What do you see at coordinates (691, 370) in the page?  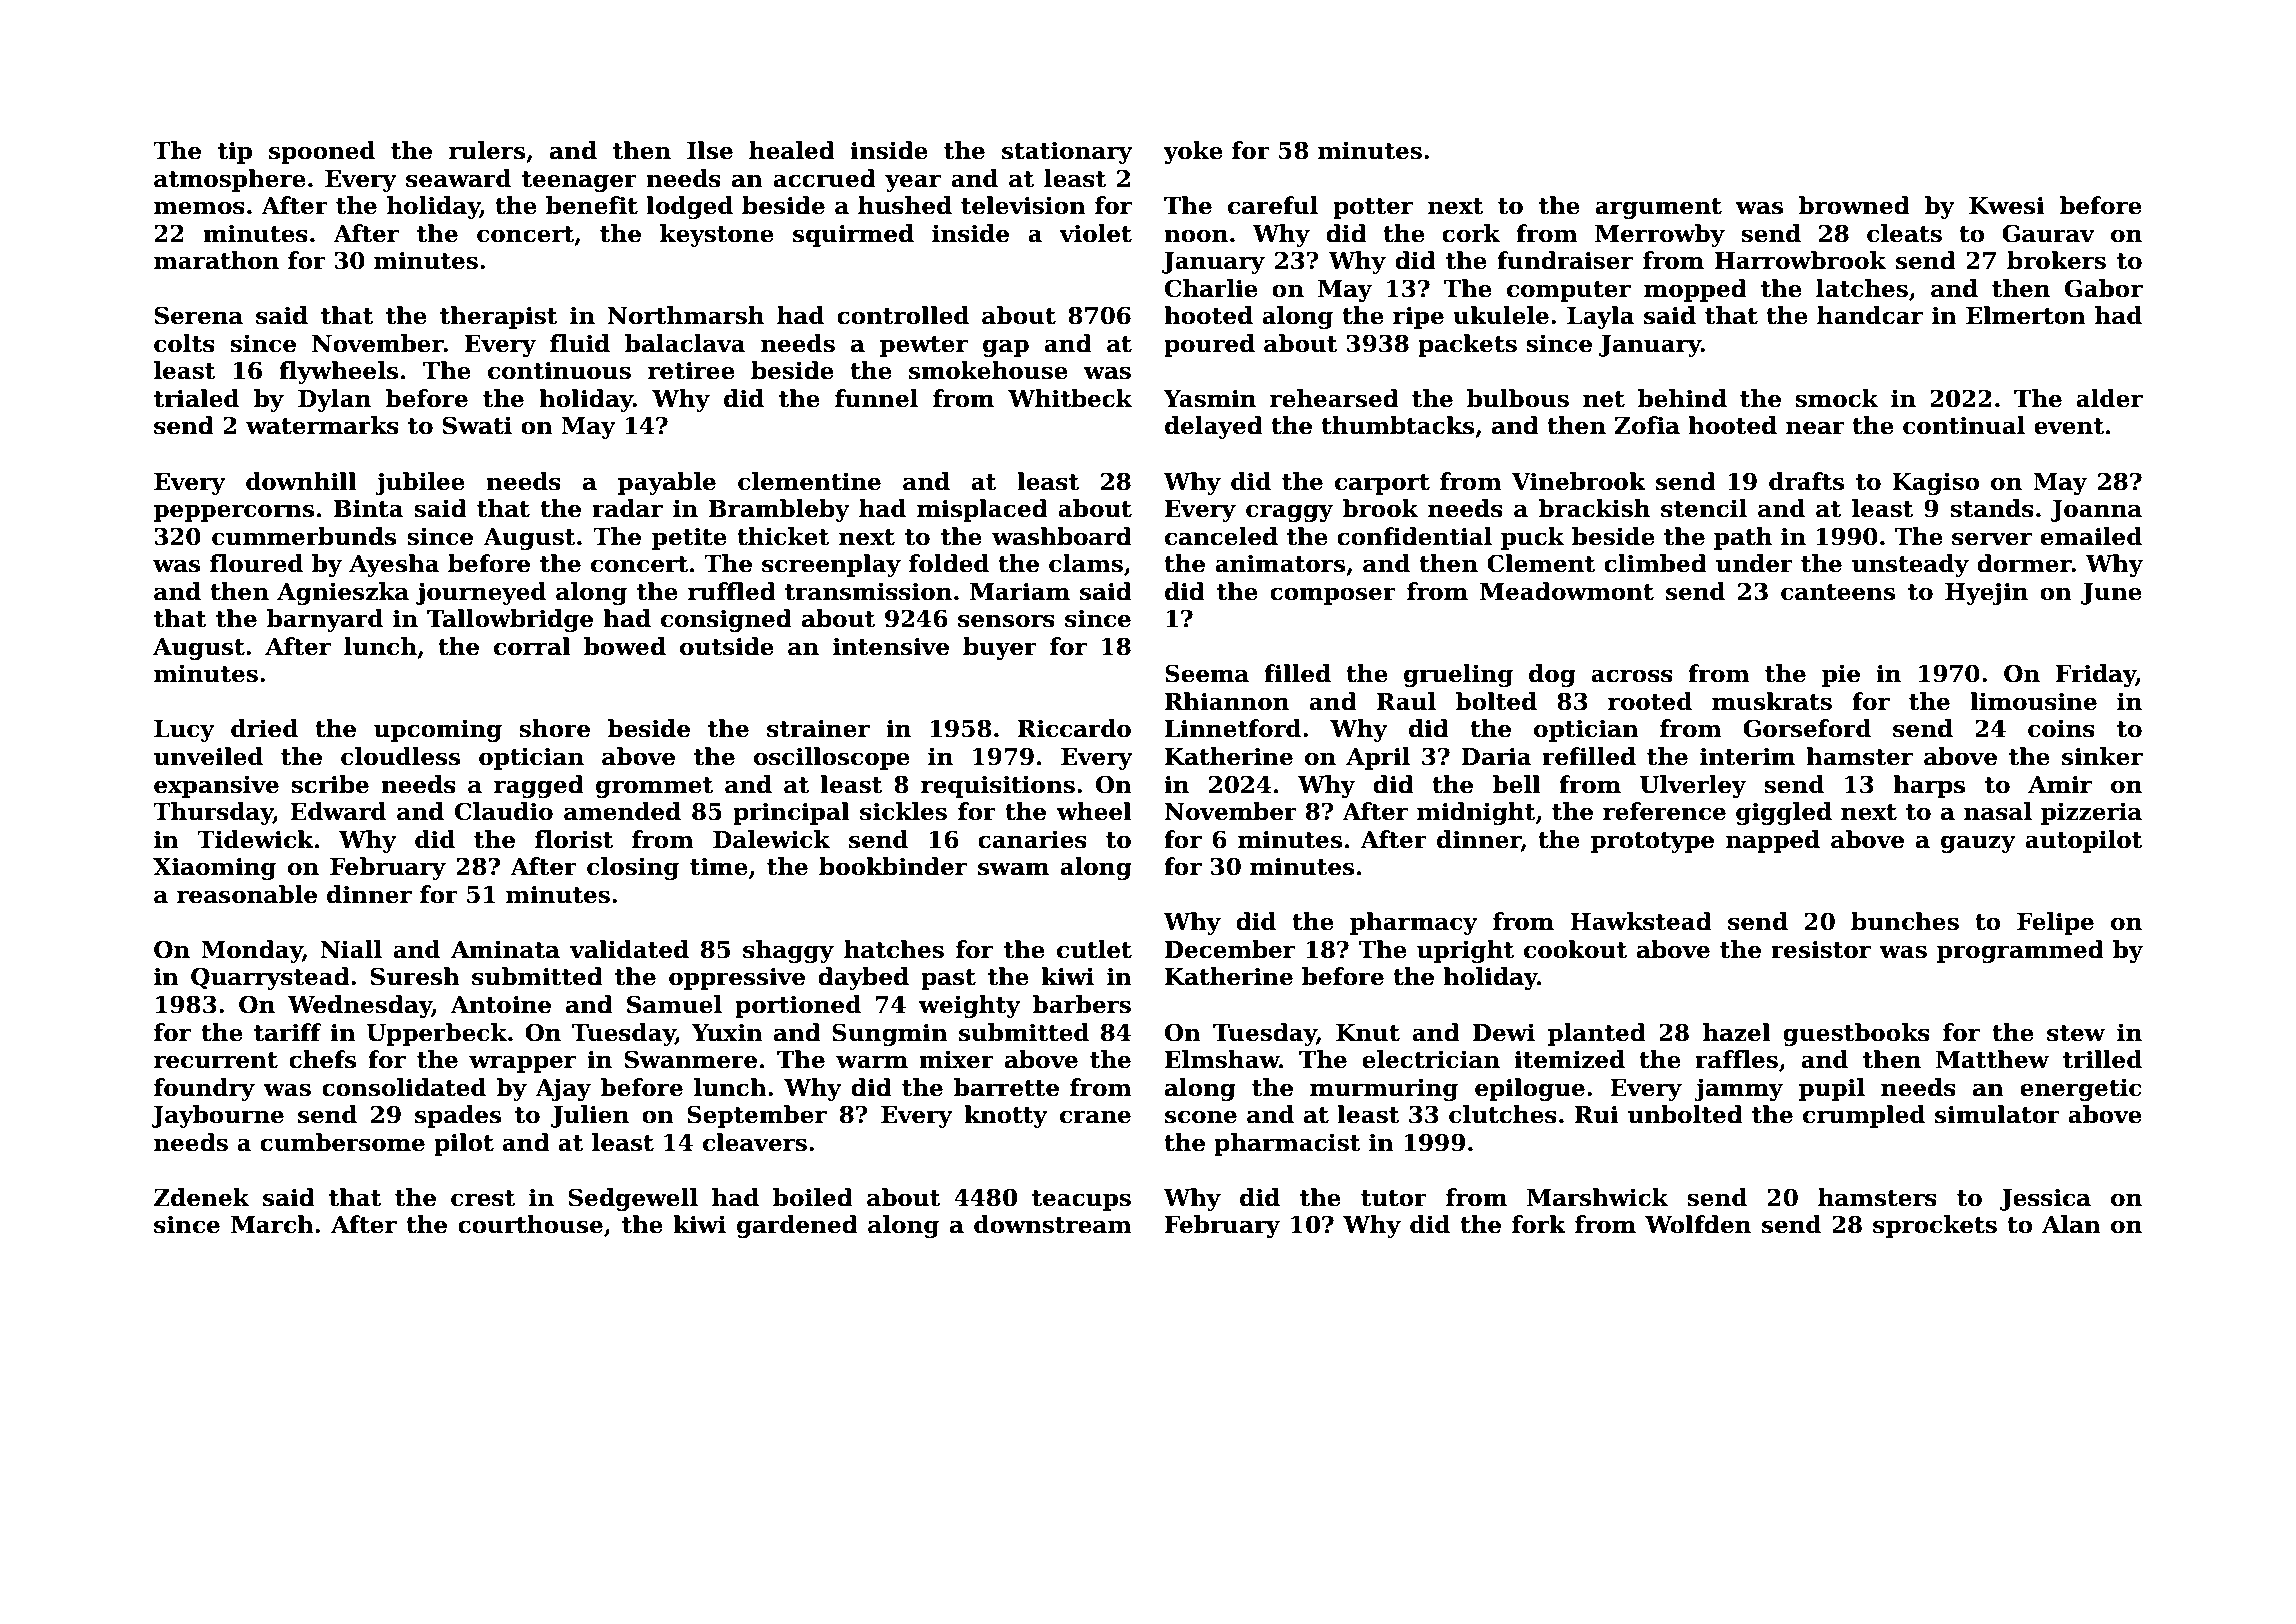 I see `retiree` at bounding box center [691, 370].
